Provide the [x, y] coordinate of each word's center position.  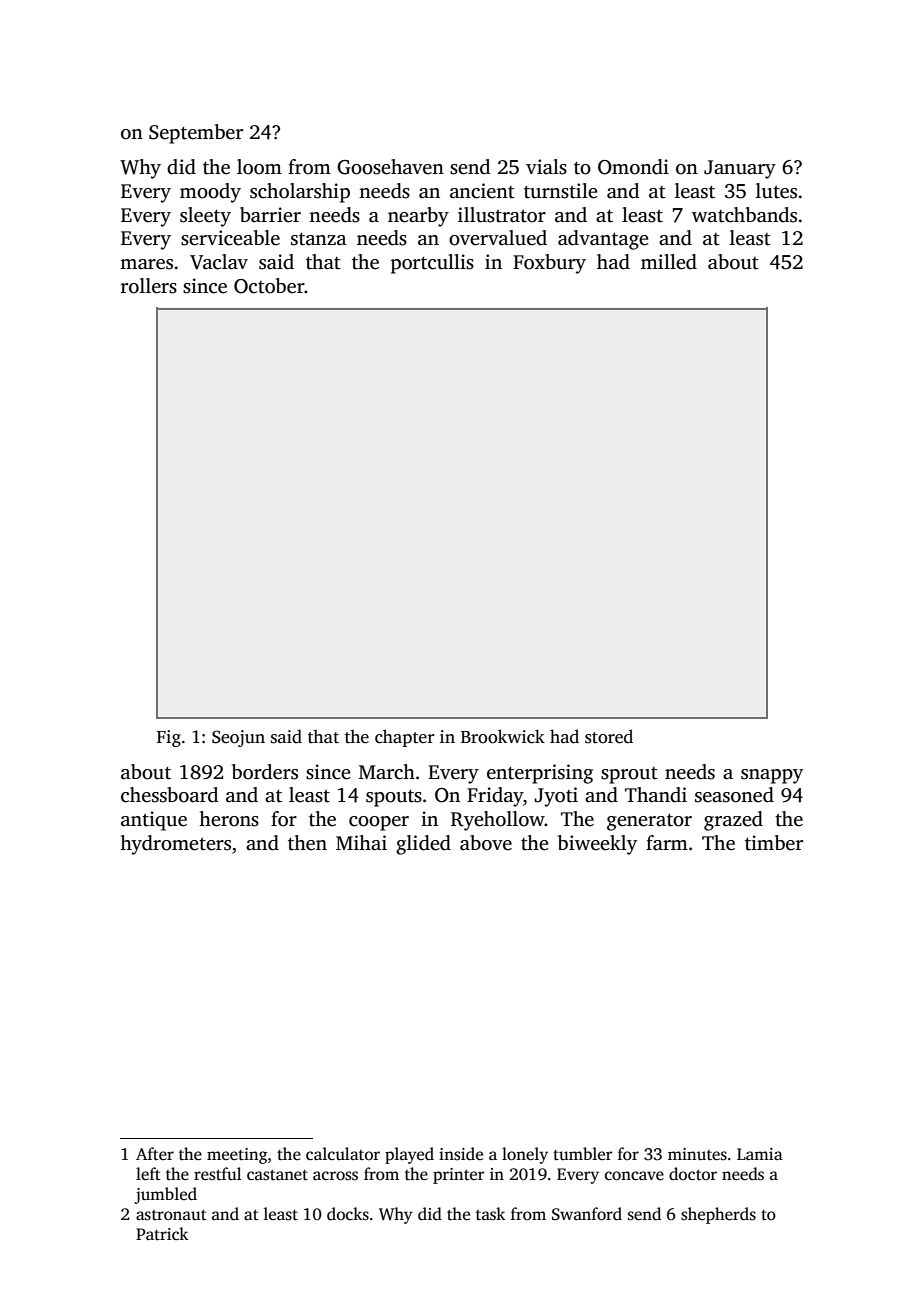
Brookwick [503, 736]
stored [609, 736]
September [196, 134]
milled [669, 262]
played [409, 1155]
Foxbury [549, 264]
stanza [319, 239]
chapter [405, 738]
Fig [169, 738]
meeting [237, 1156]
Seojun [238, 738]
